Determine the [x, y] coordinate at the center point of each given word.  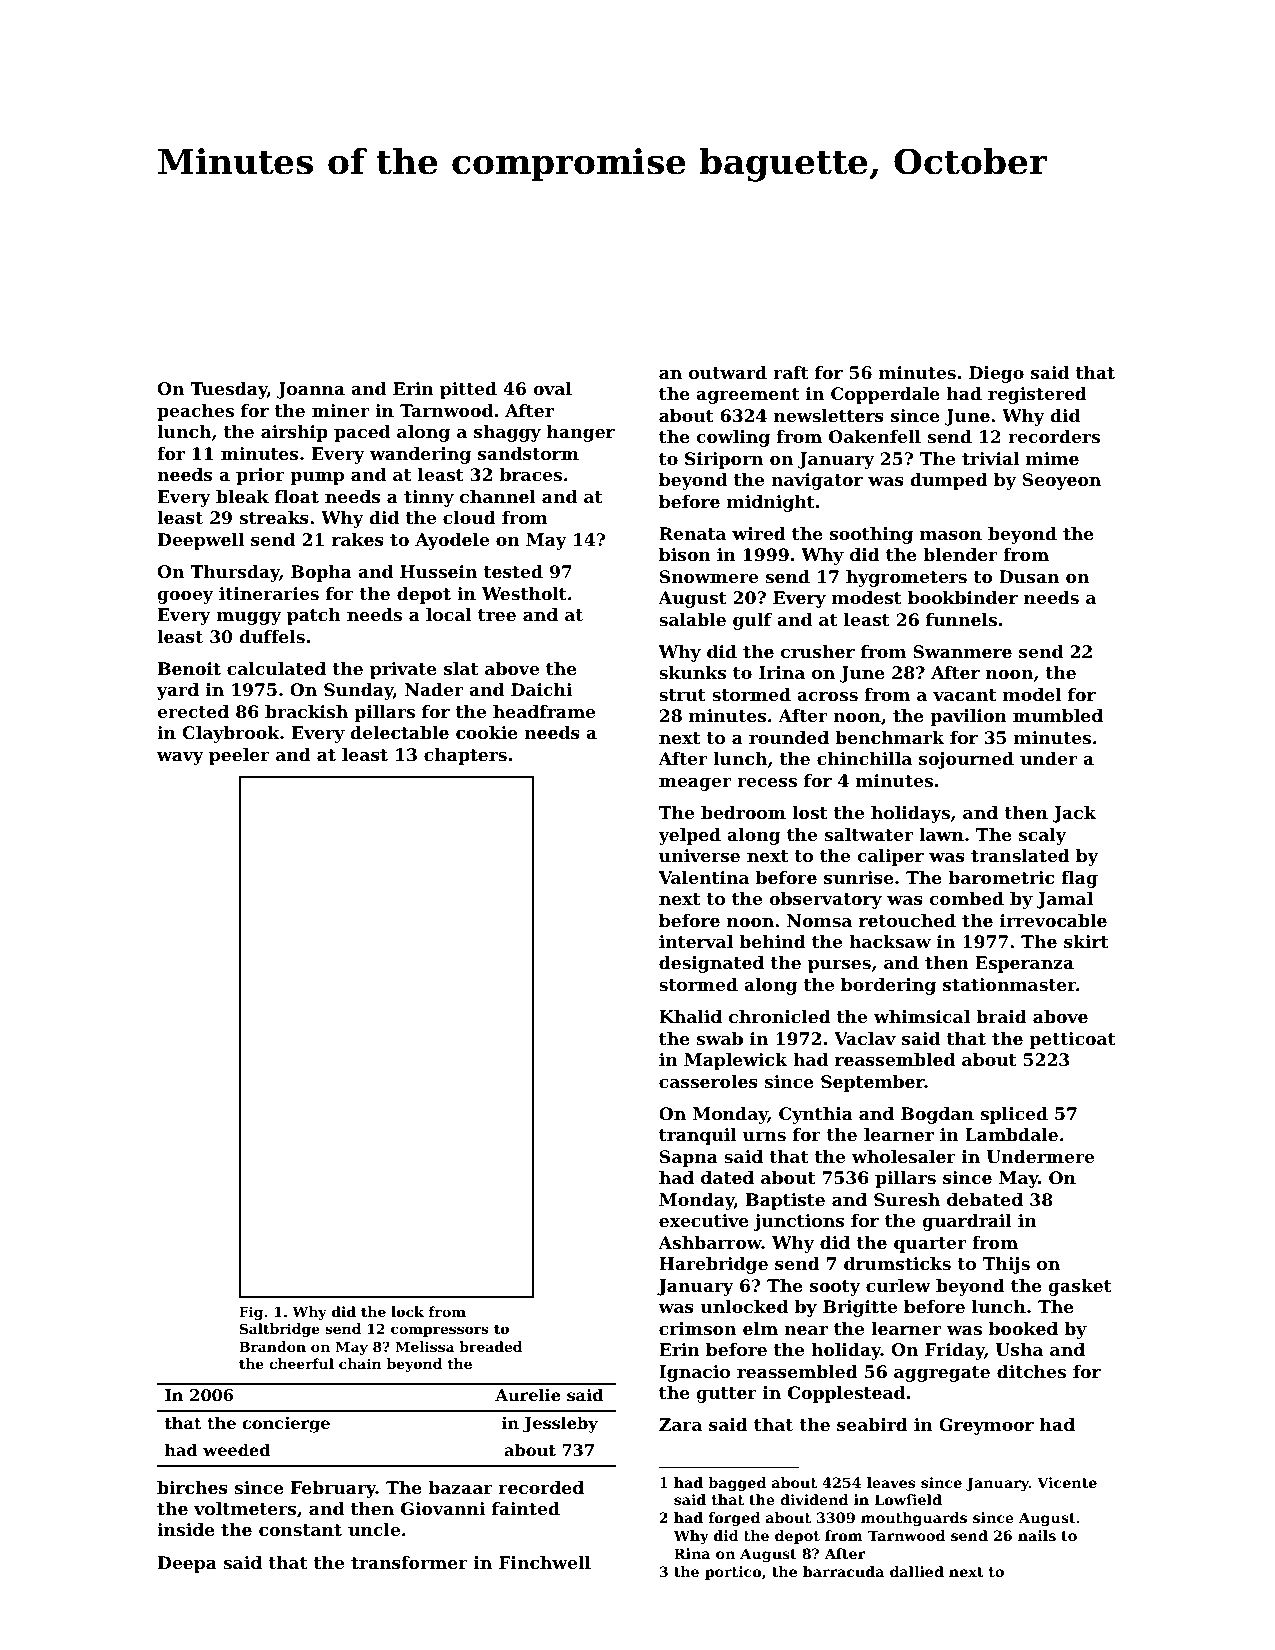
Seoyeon [1062, 481]
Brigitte [860, 1308]
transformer [409, 1562]
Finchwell [545, 1562]
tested [513, 571]
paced [362, 433]
